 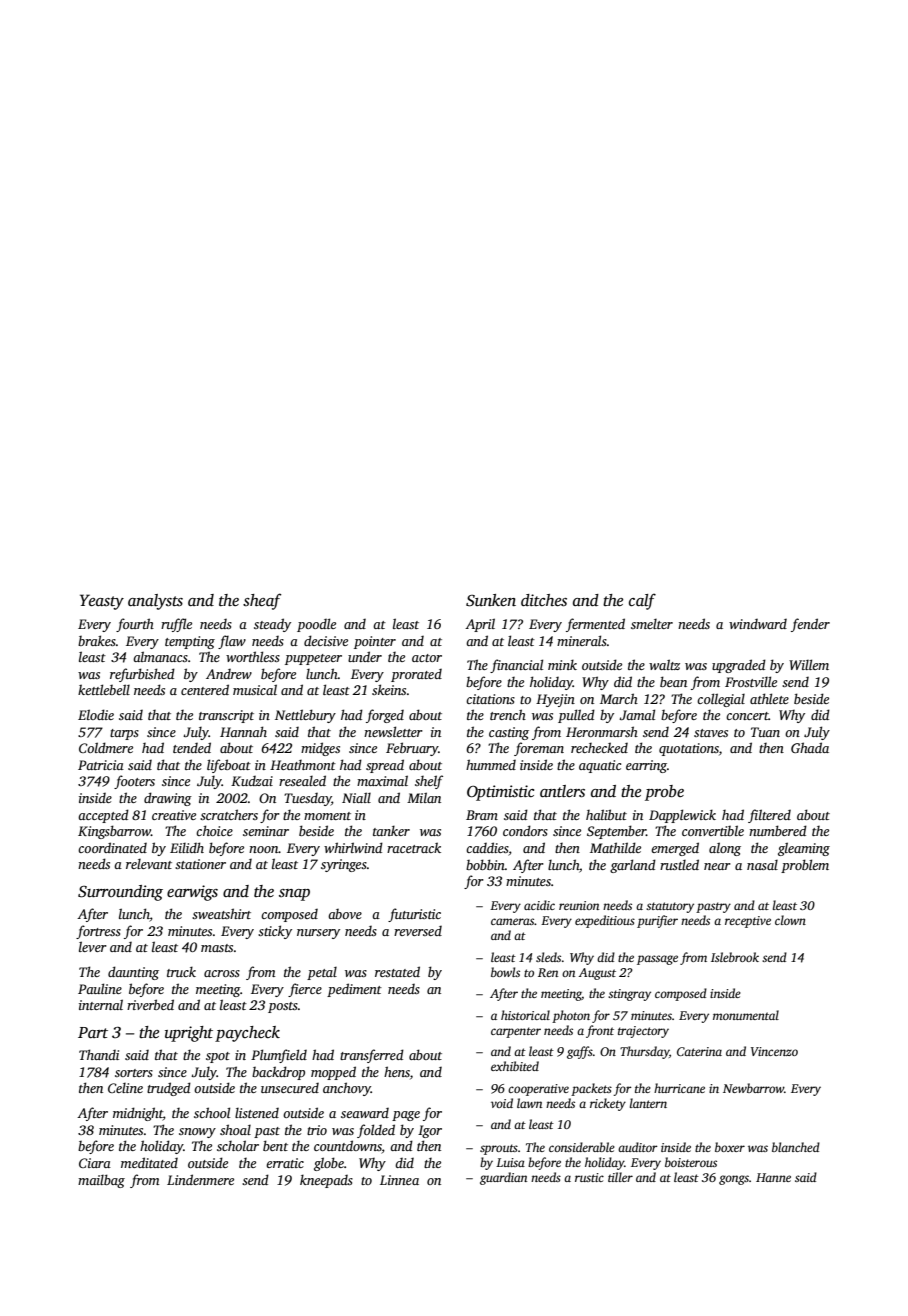 I want to click on resealed, so click(x=302, y=780).
